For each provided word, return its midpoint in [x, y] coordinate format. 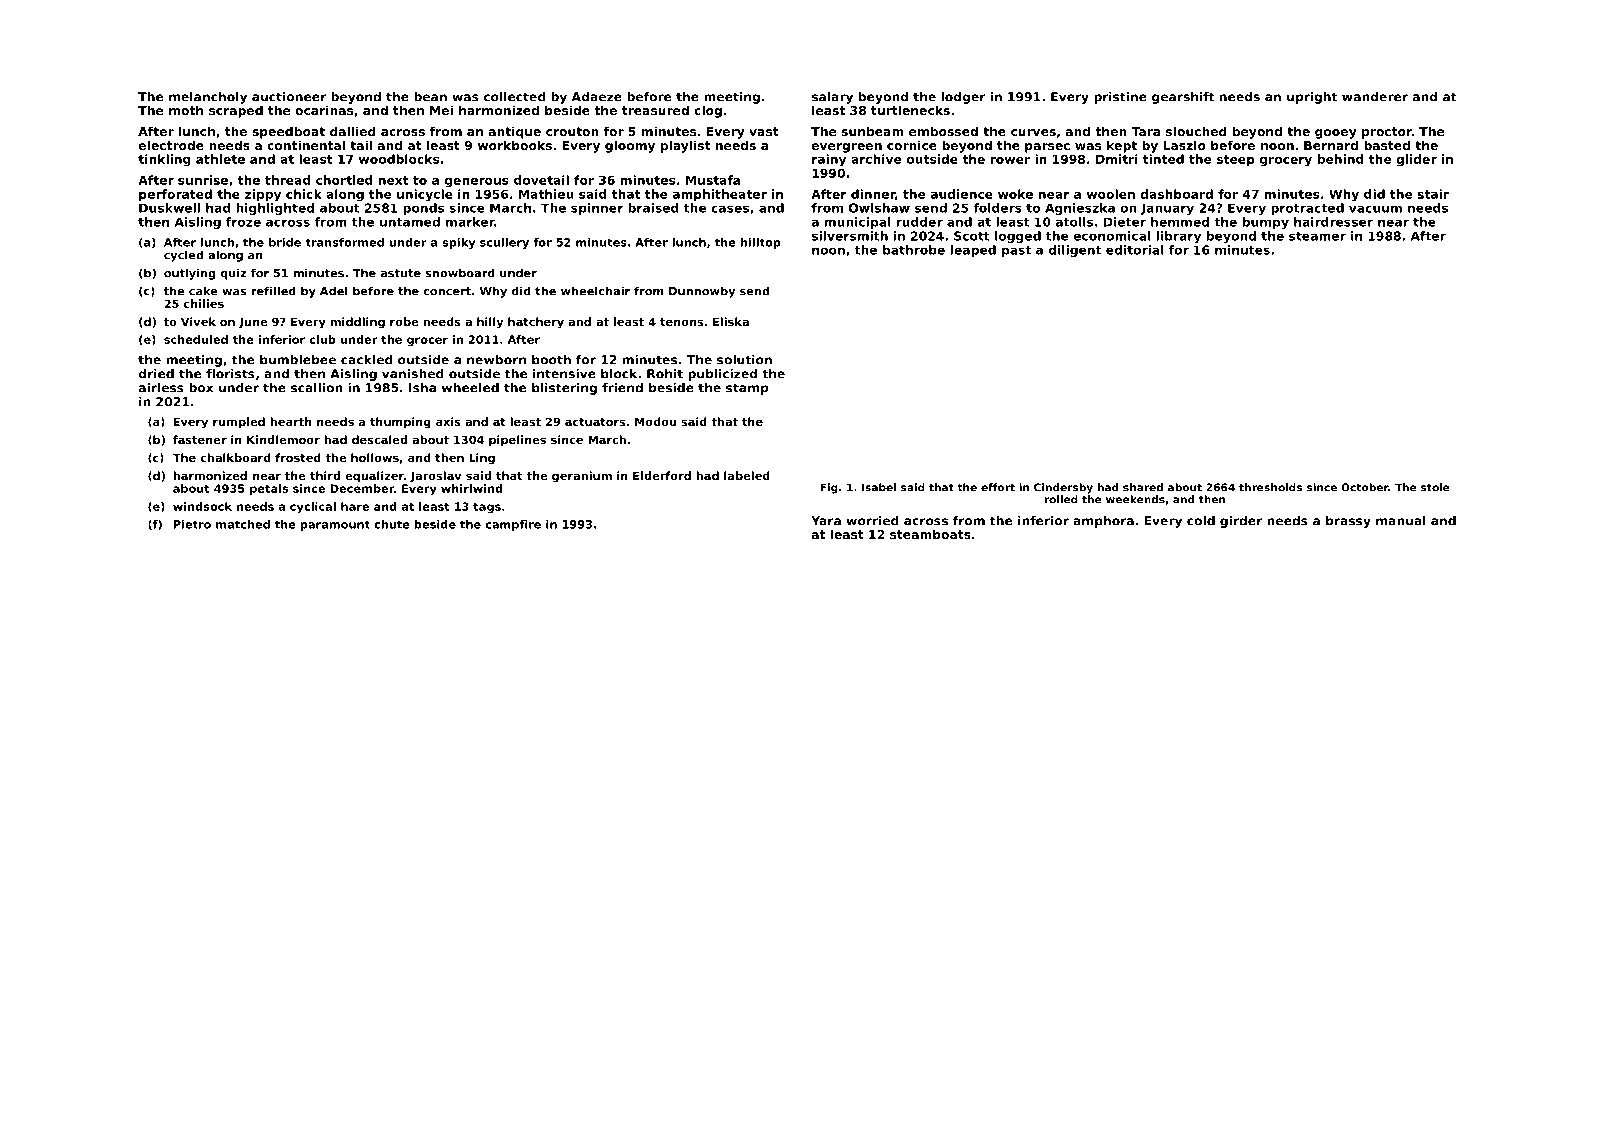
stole [1435, 487]
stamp [747, 389]
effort [998, 487]
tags [487, 508]
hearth [290, 421]
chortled [344, 180]
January [1167, 209]
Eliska [731, 321]
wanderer [1375, 97]
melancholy [208, 98]
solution [744, 360]
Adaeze [597, 97]
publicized [722, 375]
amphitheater [720, 195]
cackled [367, 360]
